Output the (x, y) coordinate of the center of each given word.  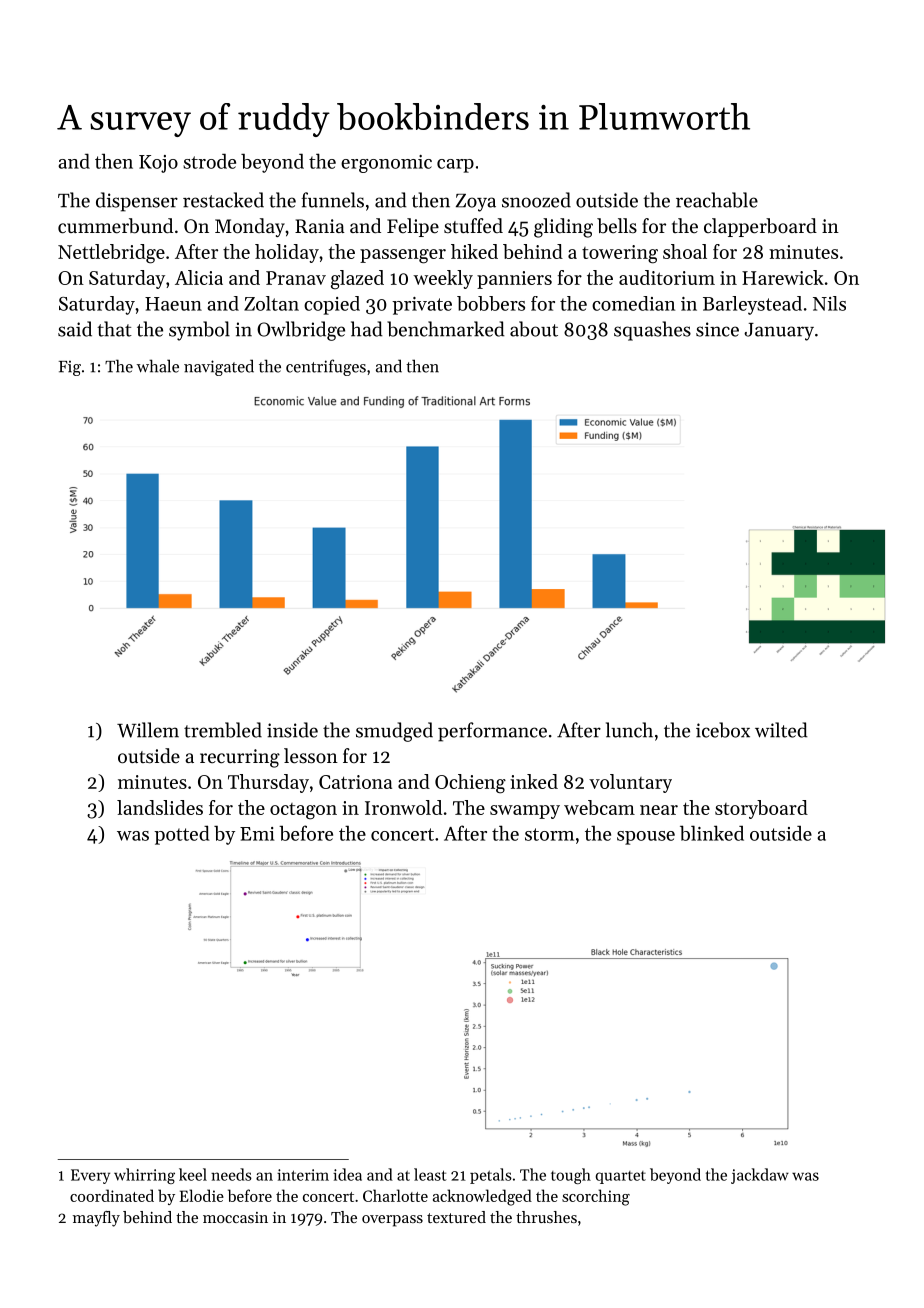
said (75, 329)
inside (292, 730)
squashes (652, 331)
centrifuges (326, 367)
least (430, 1174)
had (367, 329)
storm (549, 834)
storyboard (761, 809)
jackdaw (760, 1176)
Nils (829, 303)
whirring (144, 1176)
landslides (160, 807)
